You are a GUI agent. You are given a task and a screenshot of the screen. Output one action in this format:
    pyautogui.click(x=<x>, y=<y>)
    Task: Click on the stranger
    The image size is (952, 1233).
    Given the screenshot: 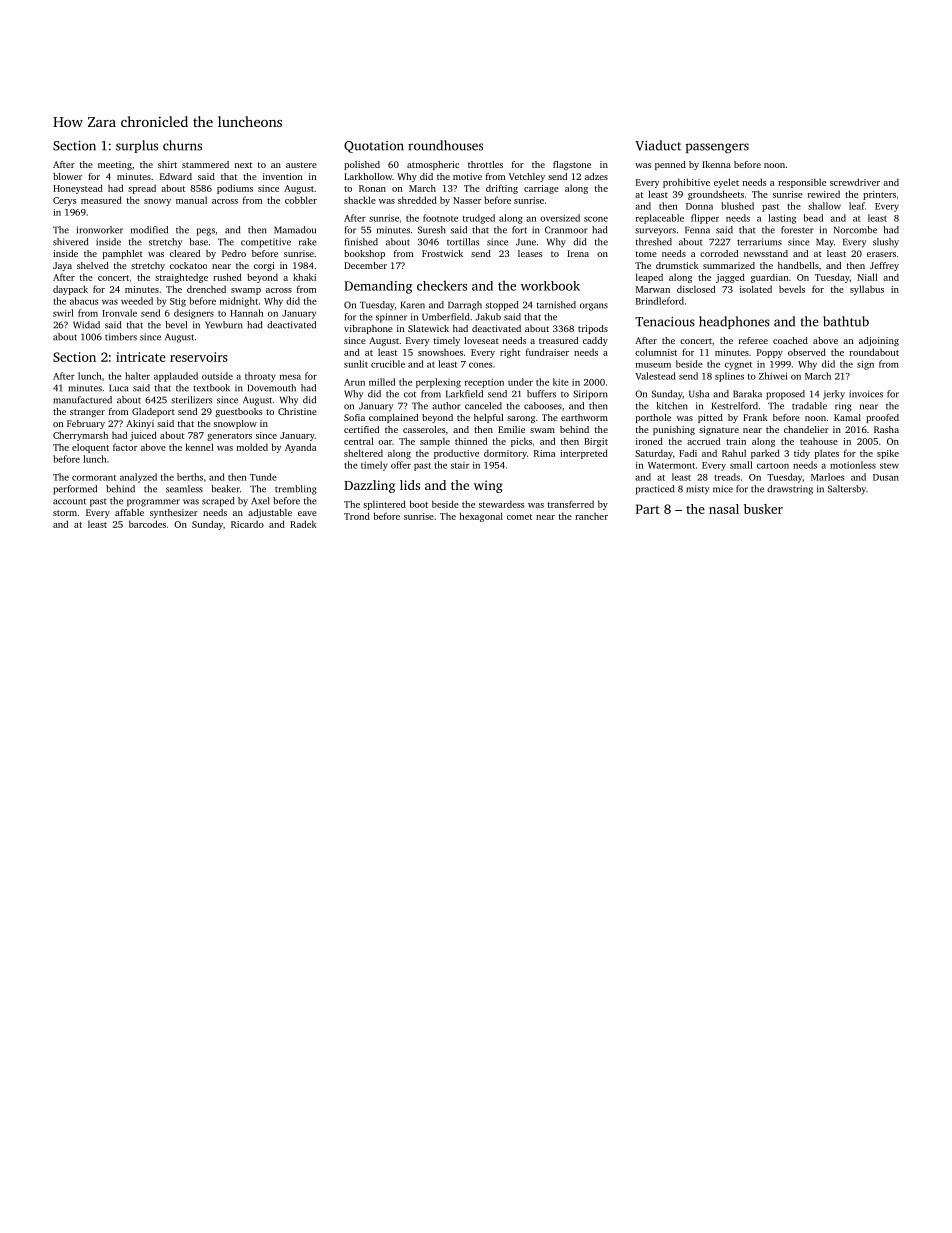 What is the action you would take?
    pyautogui.click(x=87, y=413)
